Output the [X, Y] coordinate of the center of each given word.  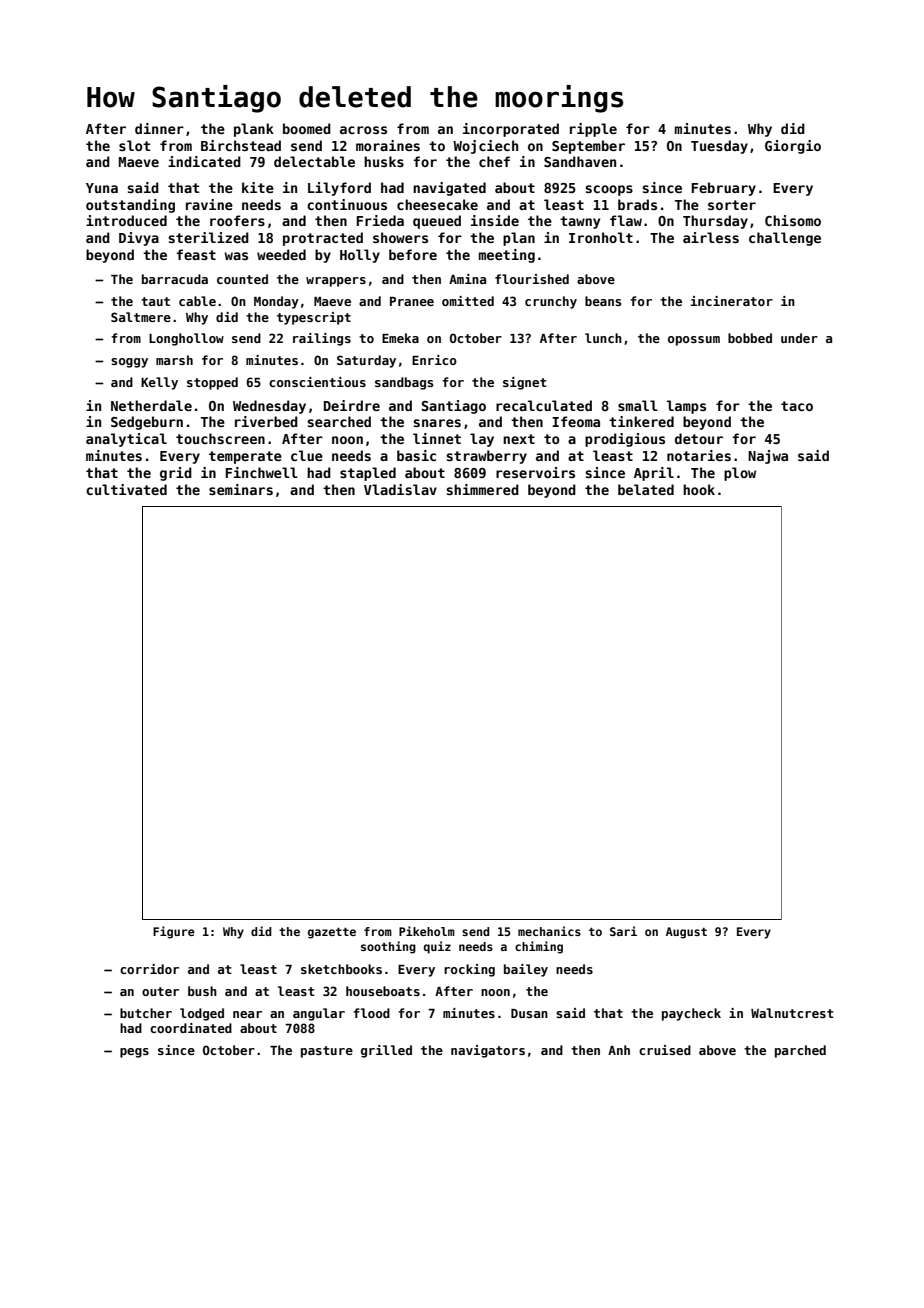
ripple [593, 130]
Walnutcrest [792, 1013]
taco [797, 406]
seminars [241, 489]
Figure [174, 932]
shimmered [482, 489]
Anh [619, 1050]
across [363, 130]
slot [134, 145]
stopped [212, 383]
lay [482, 440]
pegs [134, 1053]
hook [699, 489]
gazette [332, 933]
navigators [488, 1051]
